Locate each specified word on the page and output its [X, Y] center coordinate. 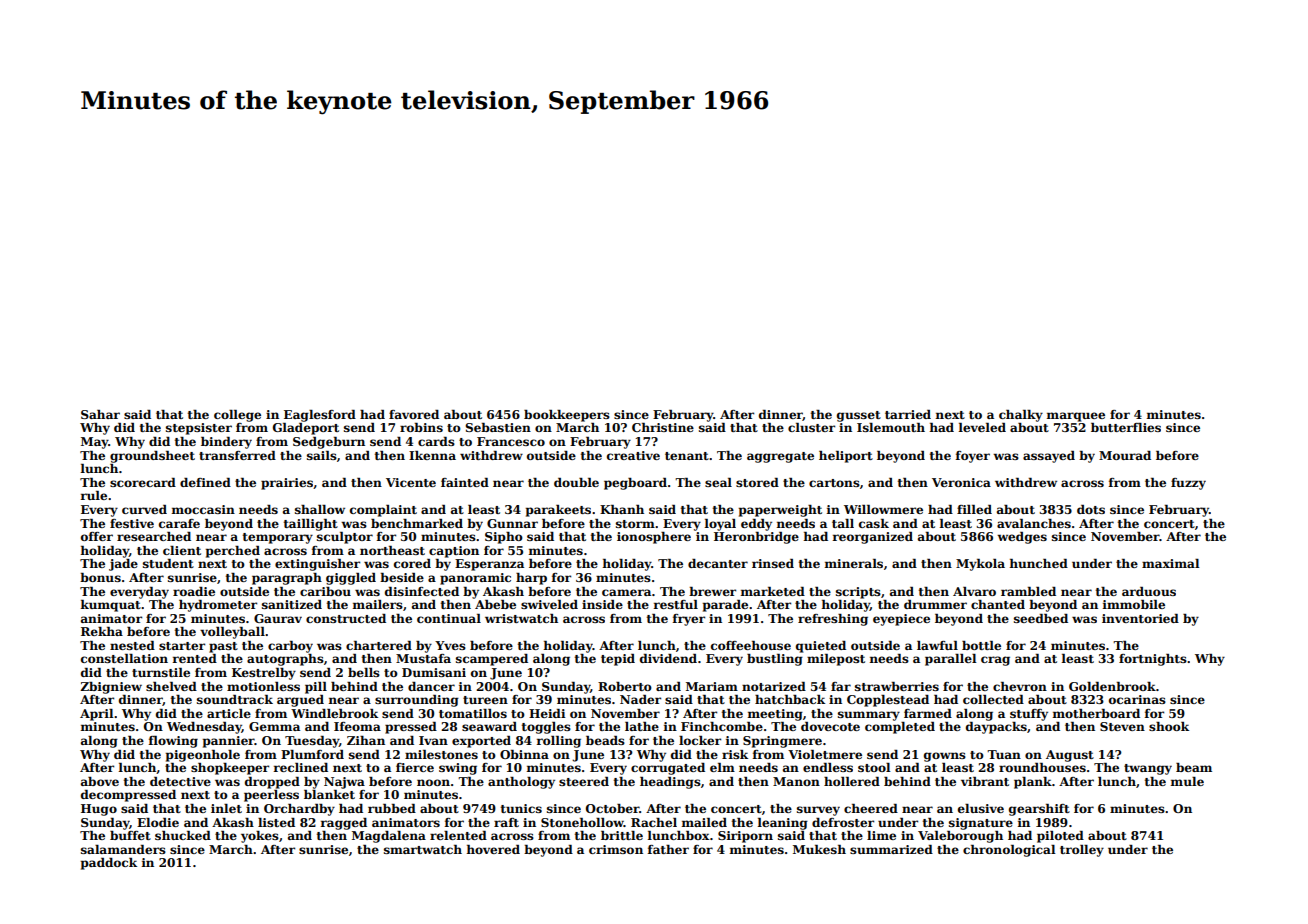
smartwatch [423, 849]
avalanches [1034, 523]
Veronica [961, 482]
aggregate [780, 457]
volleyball [232, 633]
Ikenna [432, 455]
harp [531, 579]
